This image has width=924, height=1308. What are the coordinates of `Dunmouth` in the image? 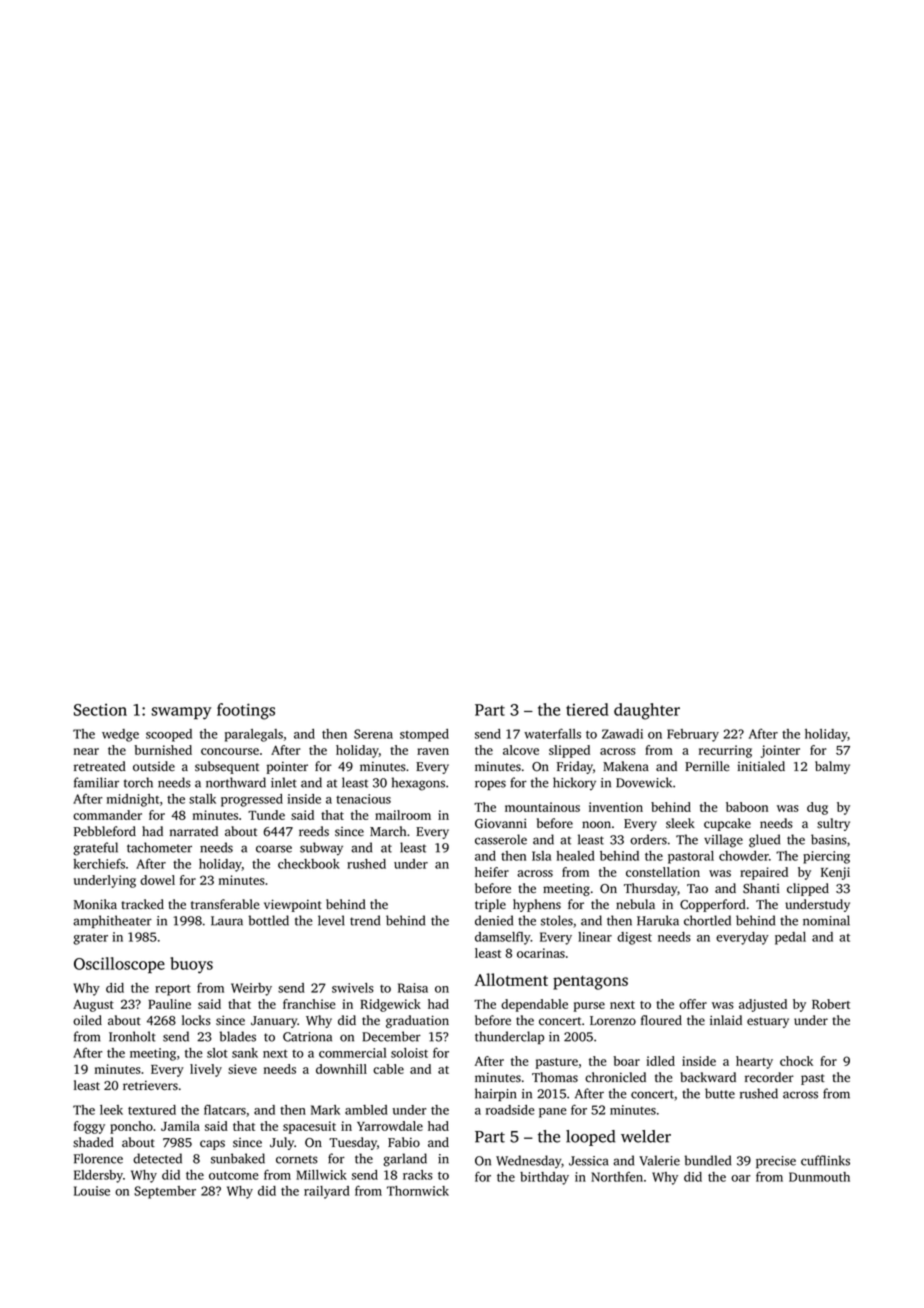 It's located at (819, 1177).
